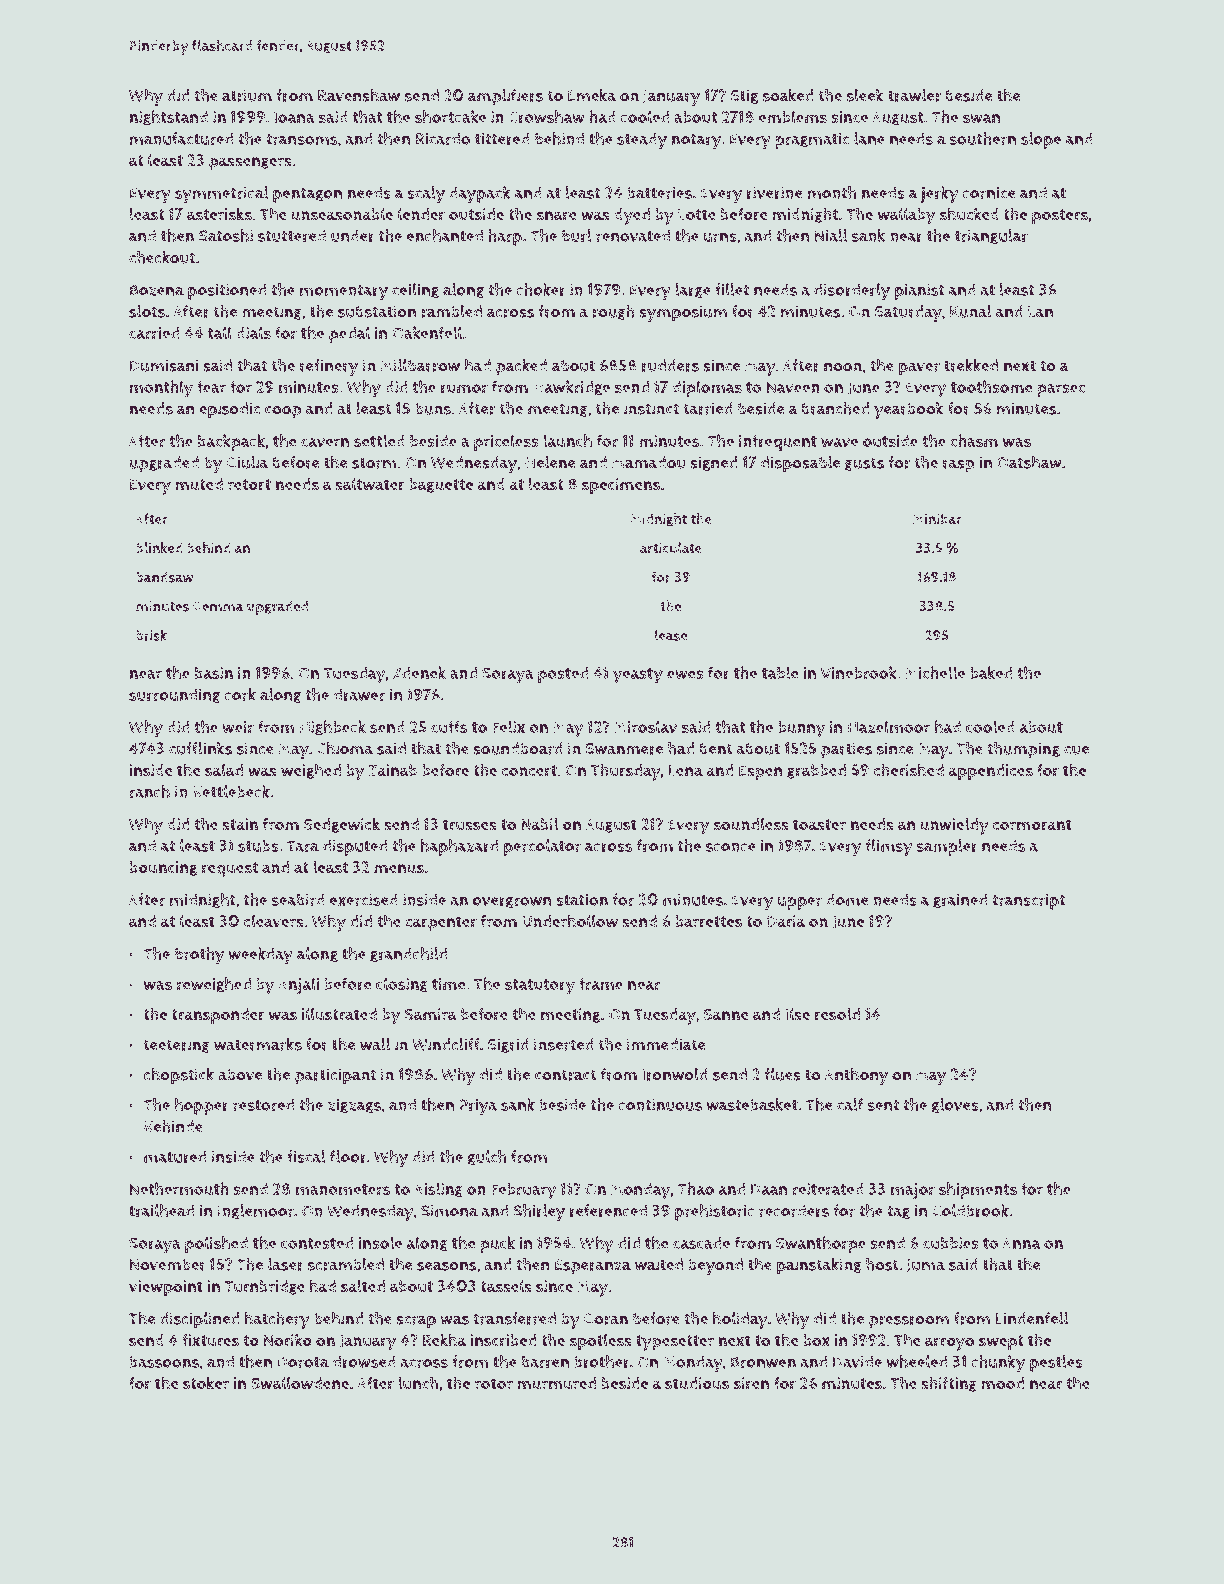 The image size is (1224, 1584). I want to click on retort, so click(249, 485).
